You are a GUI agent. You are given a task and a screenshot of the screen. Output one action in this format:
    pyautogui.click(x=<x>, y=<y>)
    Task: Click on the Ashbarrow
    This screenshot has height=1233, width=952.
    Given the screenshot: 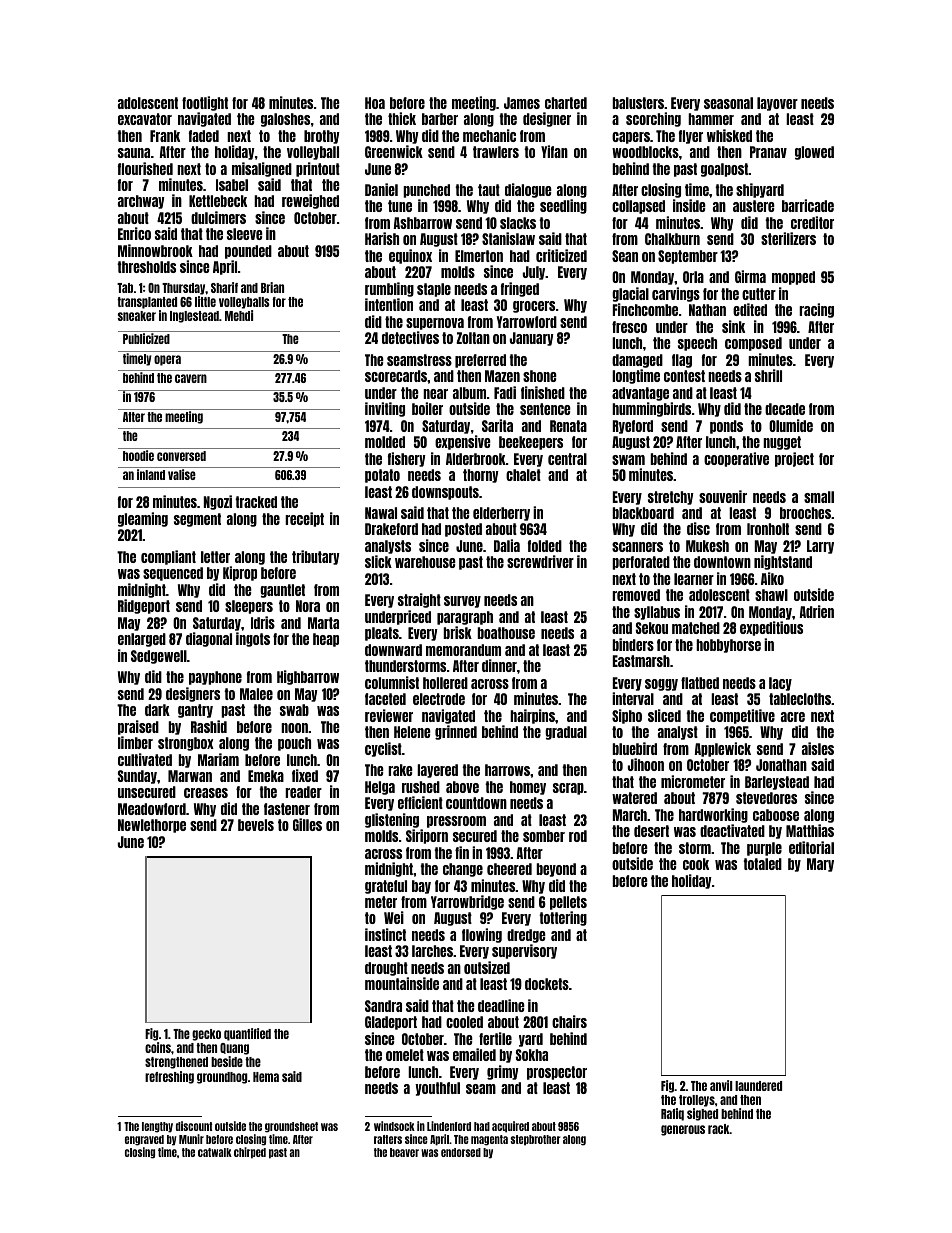 What is the action you would take?
    pyautogui.click(x=422, y=223)
